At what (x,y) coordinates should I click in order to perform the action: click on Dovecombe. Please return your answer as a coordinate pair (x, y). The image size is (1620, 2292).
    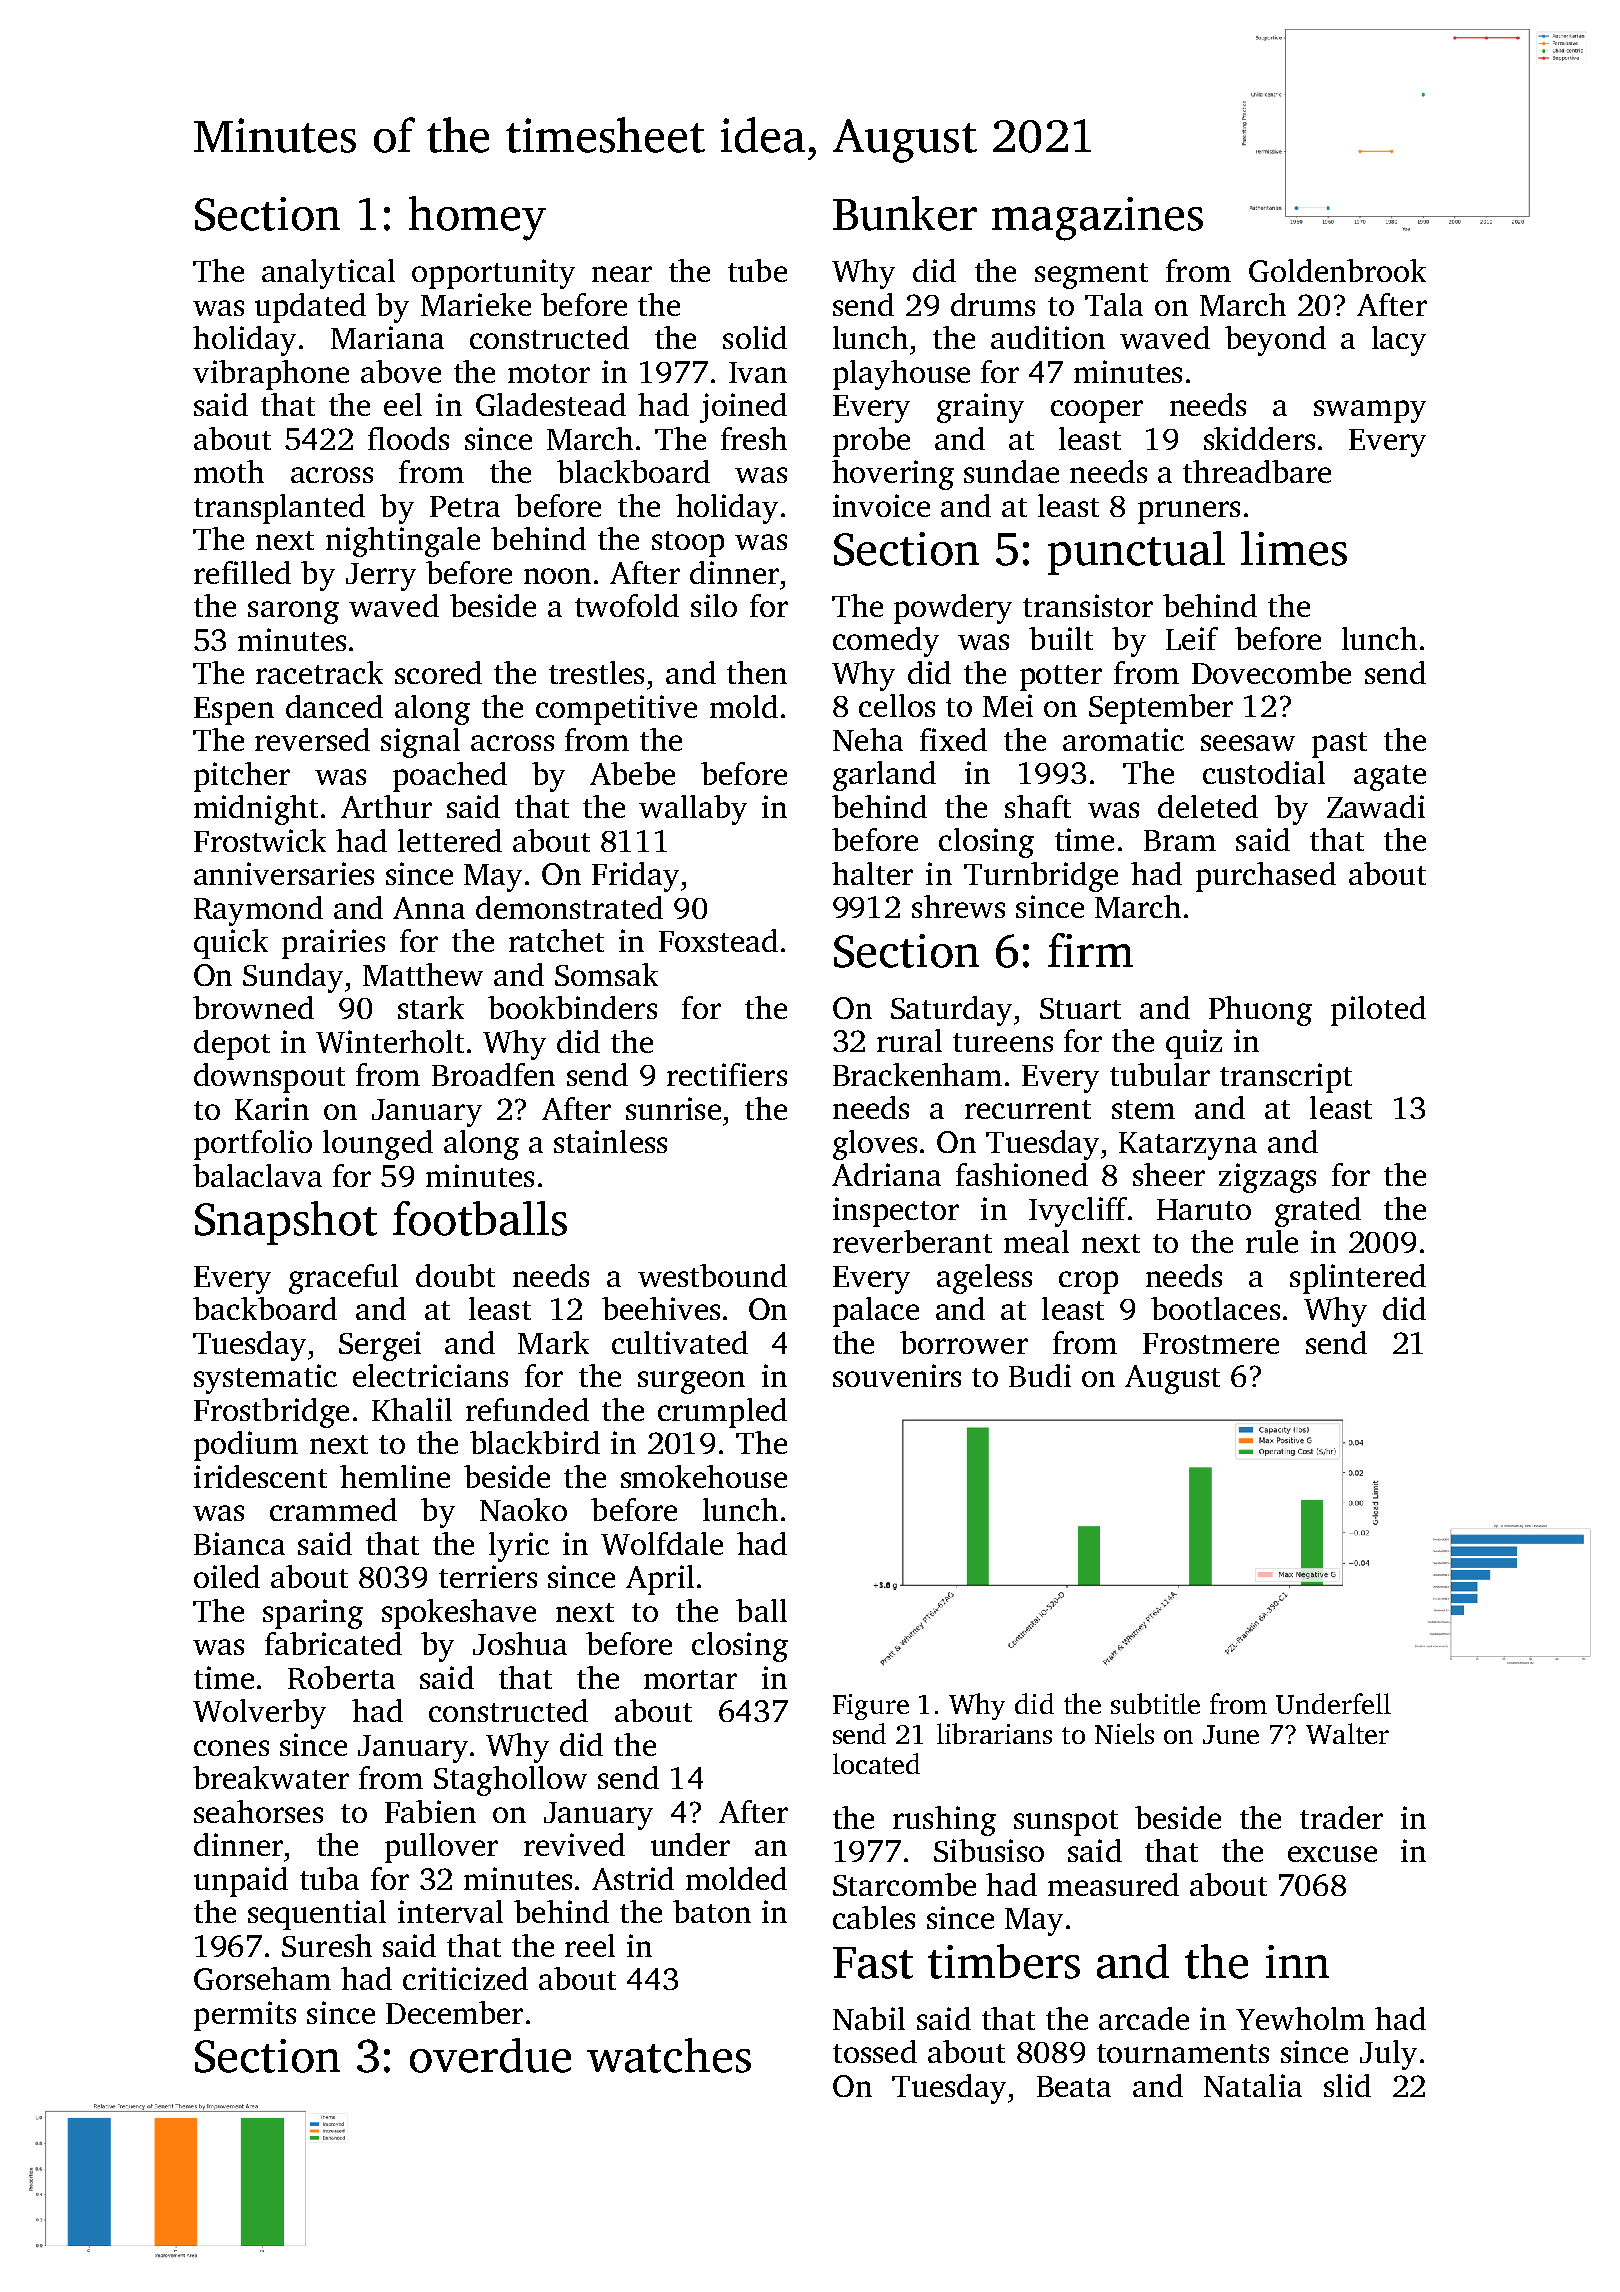
    Looking at the image, I should click on (1271, 672).
